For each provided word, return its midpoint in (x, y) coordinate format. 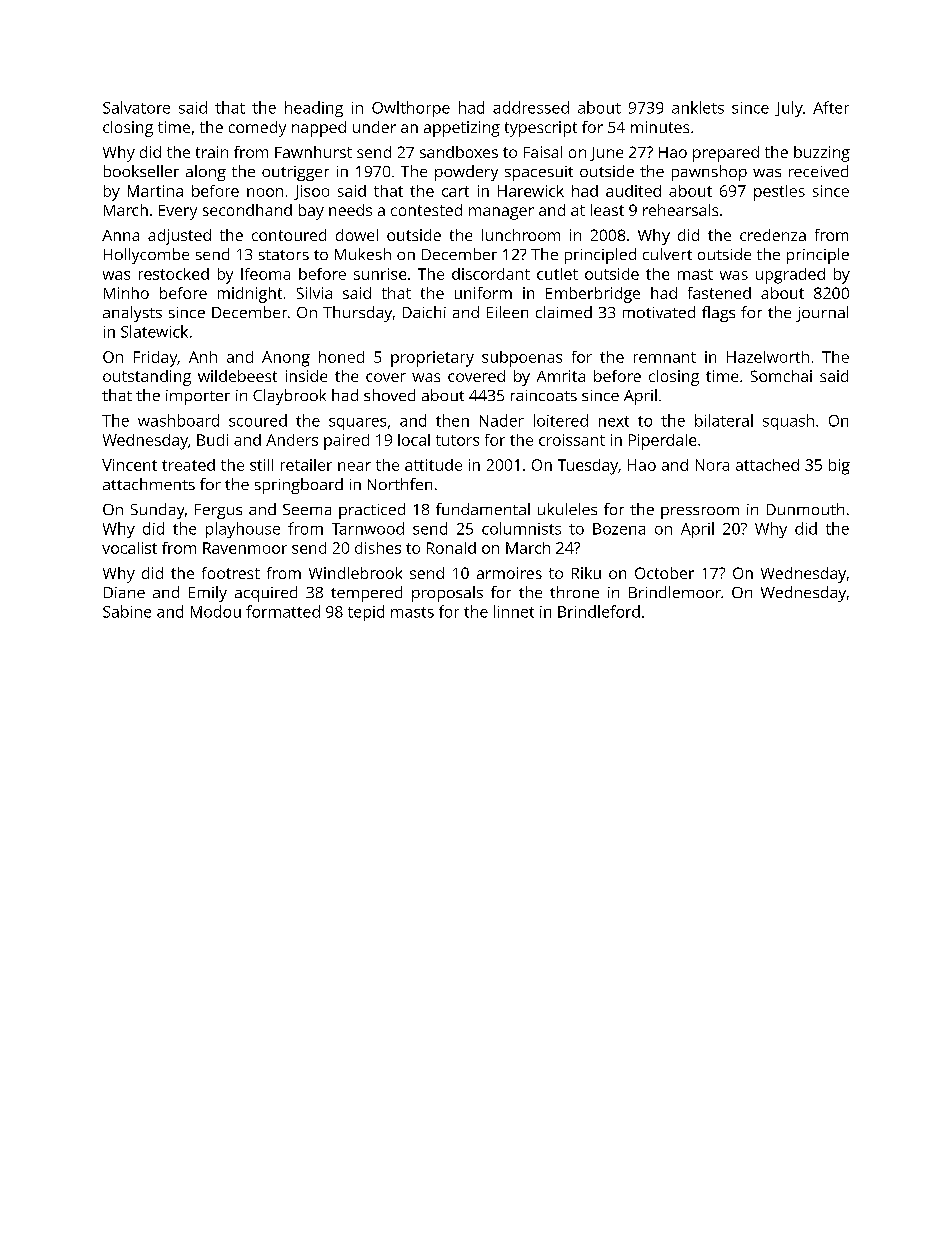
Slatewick (154, 331)
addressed (531, 107)
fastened (719, 293)
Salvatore (136, 107)
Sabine (127, 611)
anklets (698, 107)
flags (718, 314)
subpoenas (522, 359)
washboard (178, 420)
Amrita (561, 376)
